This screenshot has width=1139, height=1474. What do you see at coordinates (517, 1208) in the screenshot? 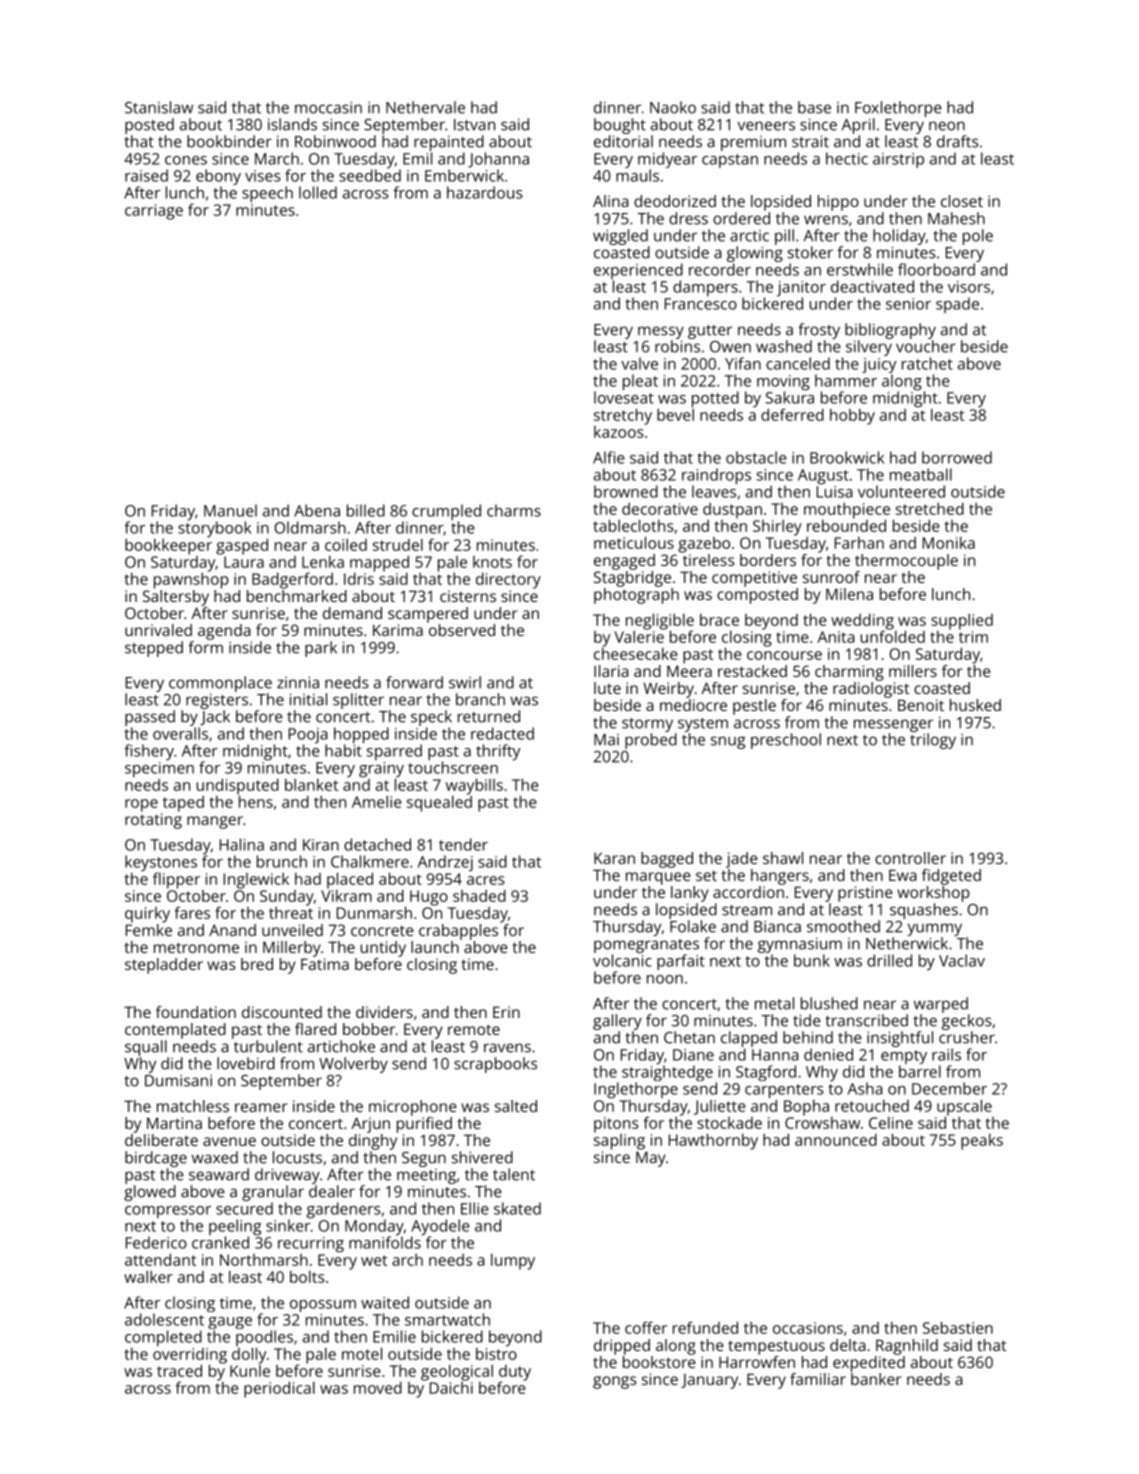
I see `skated` at bounding box center [517, 1208].
